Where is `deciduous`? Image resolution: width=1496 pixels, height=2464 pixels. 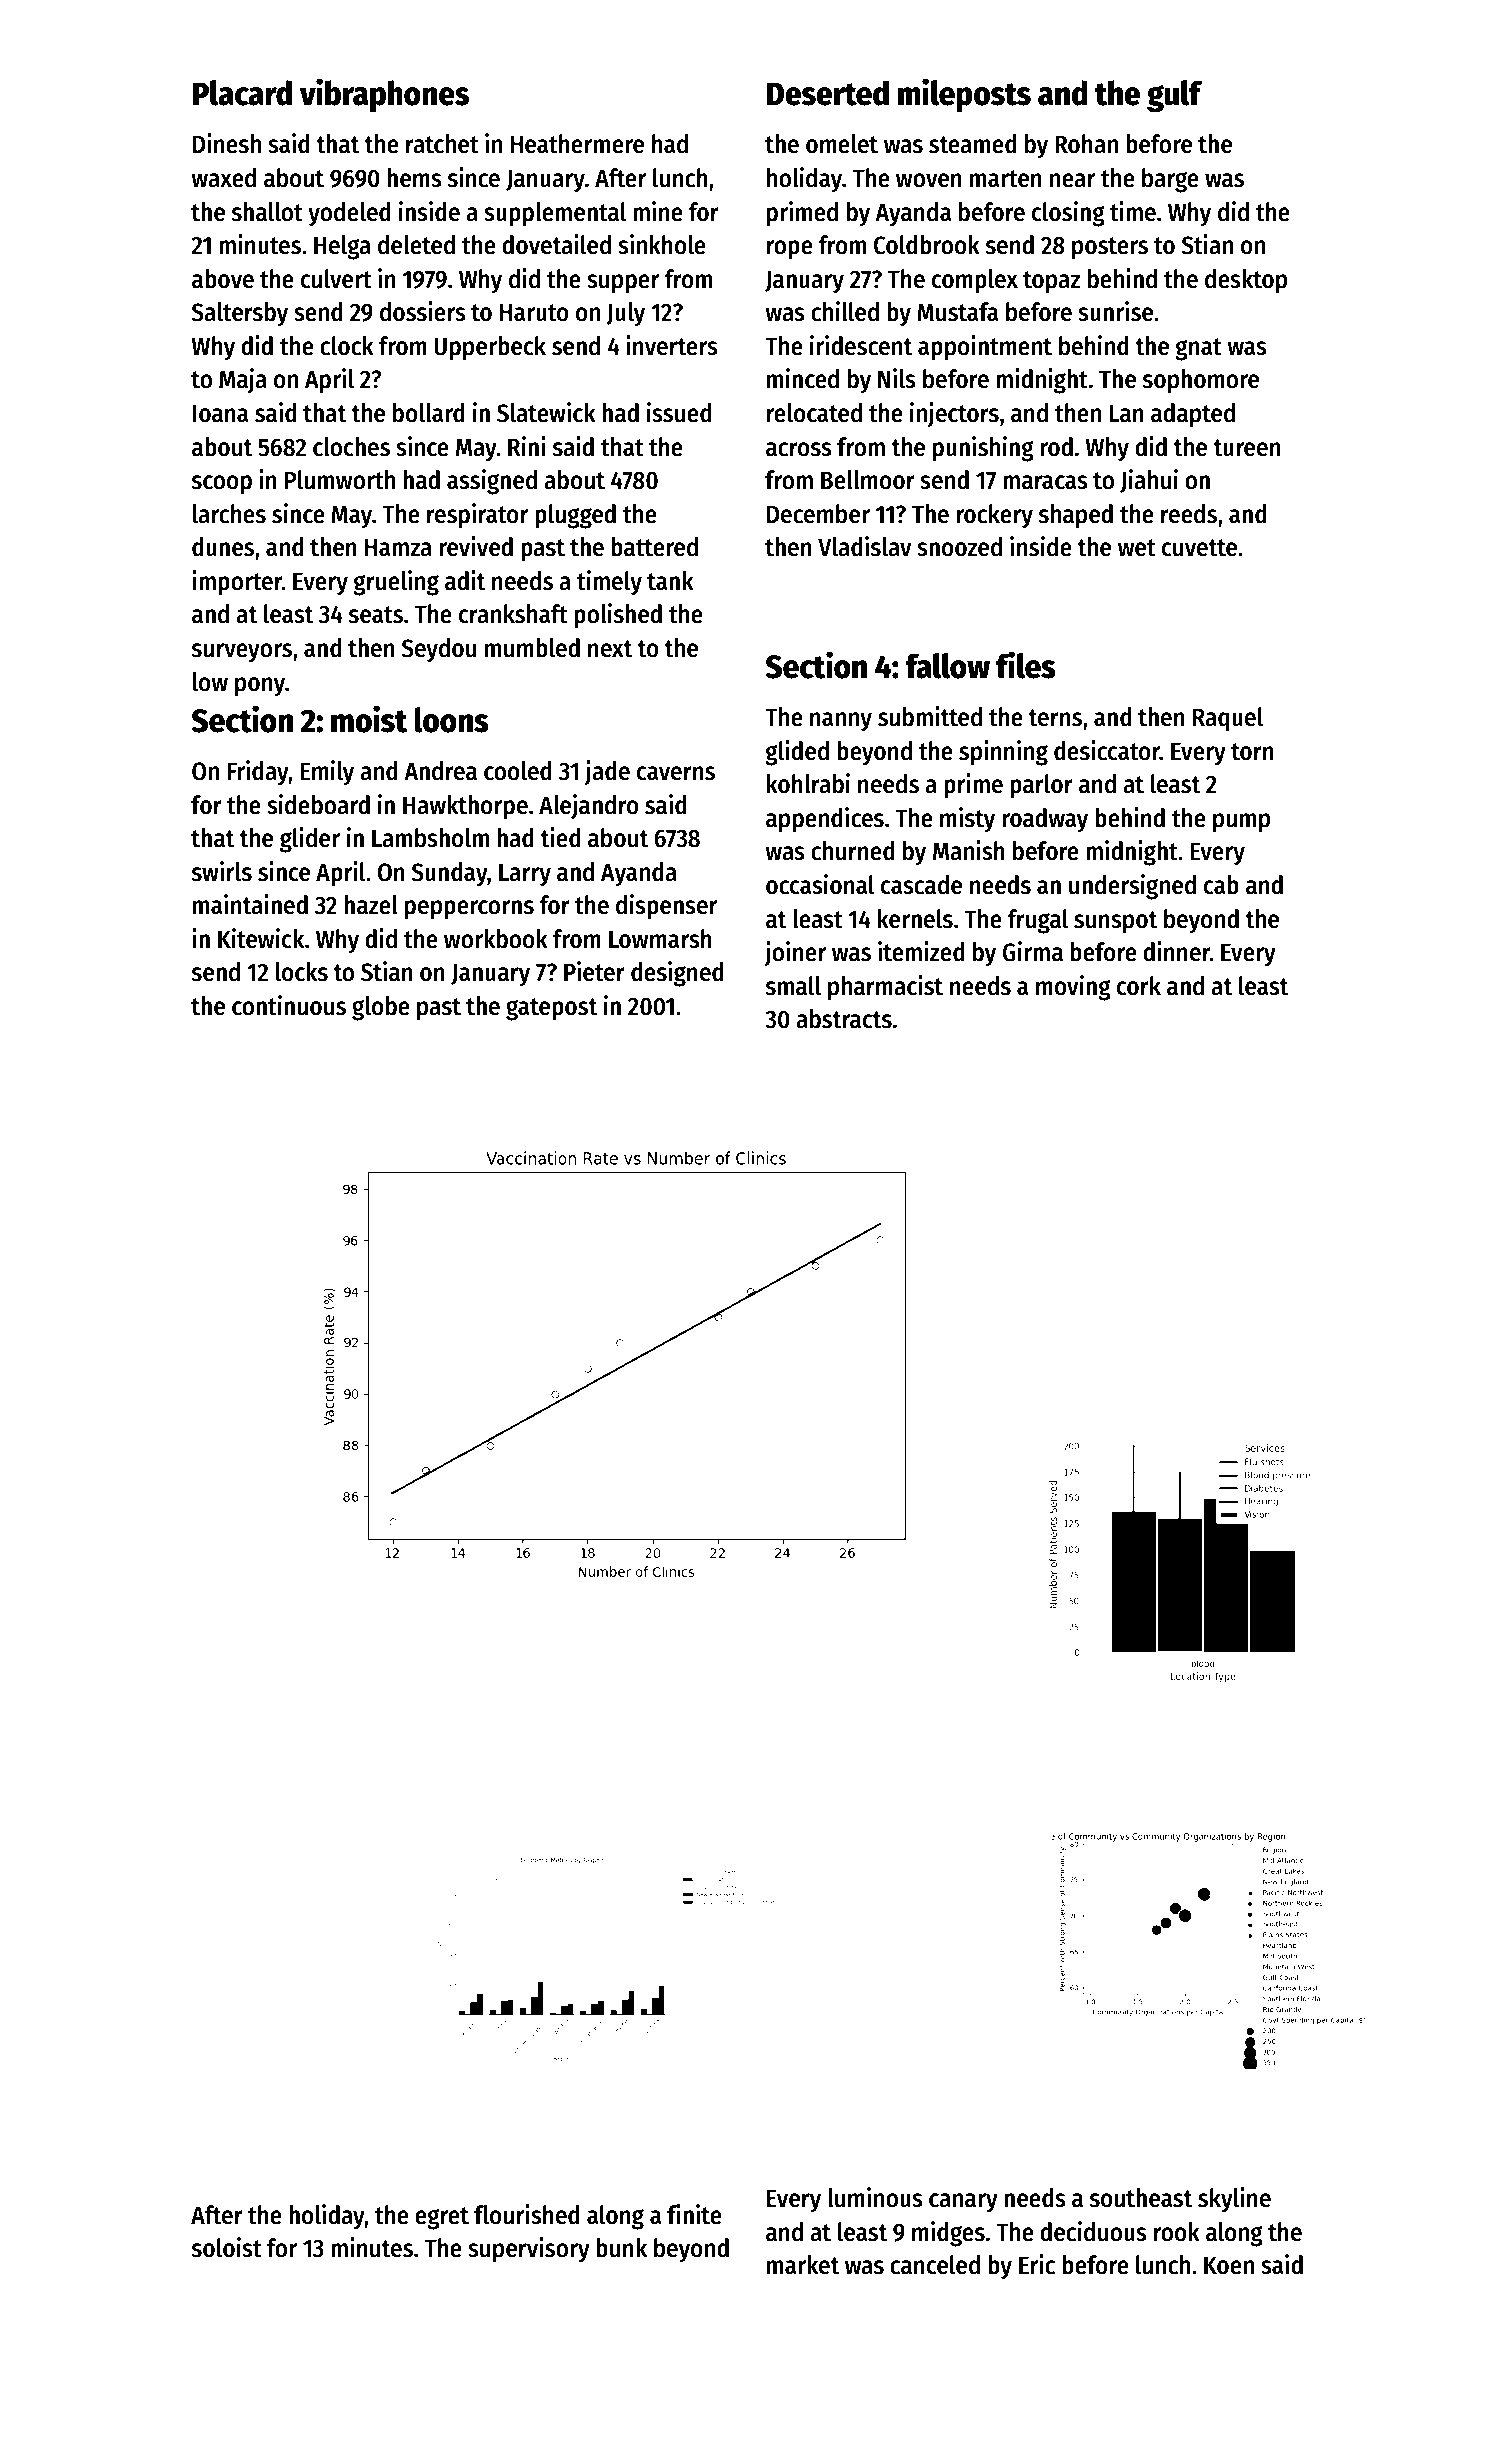 deciduous is located at coordinates (1093, 2231).
